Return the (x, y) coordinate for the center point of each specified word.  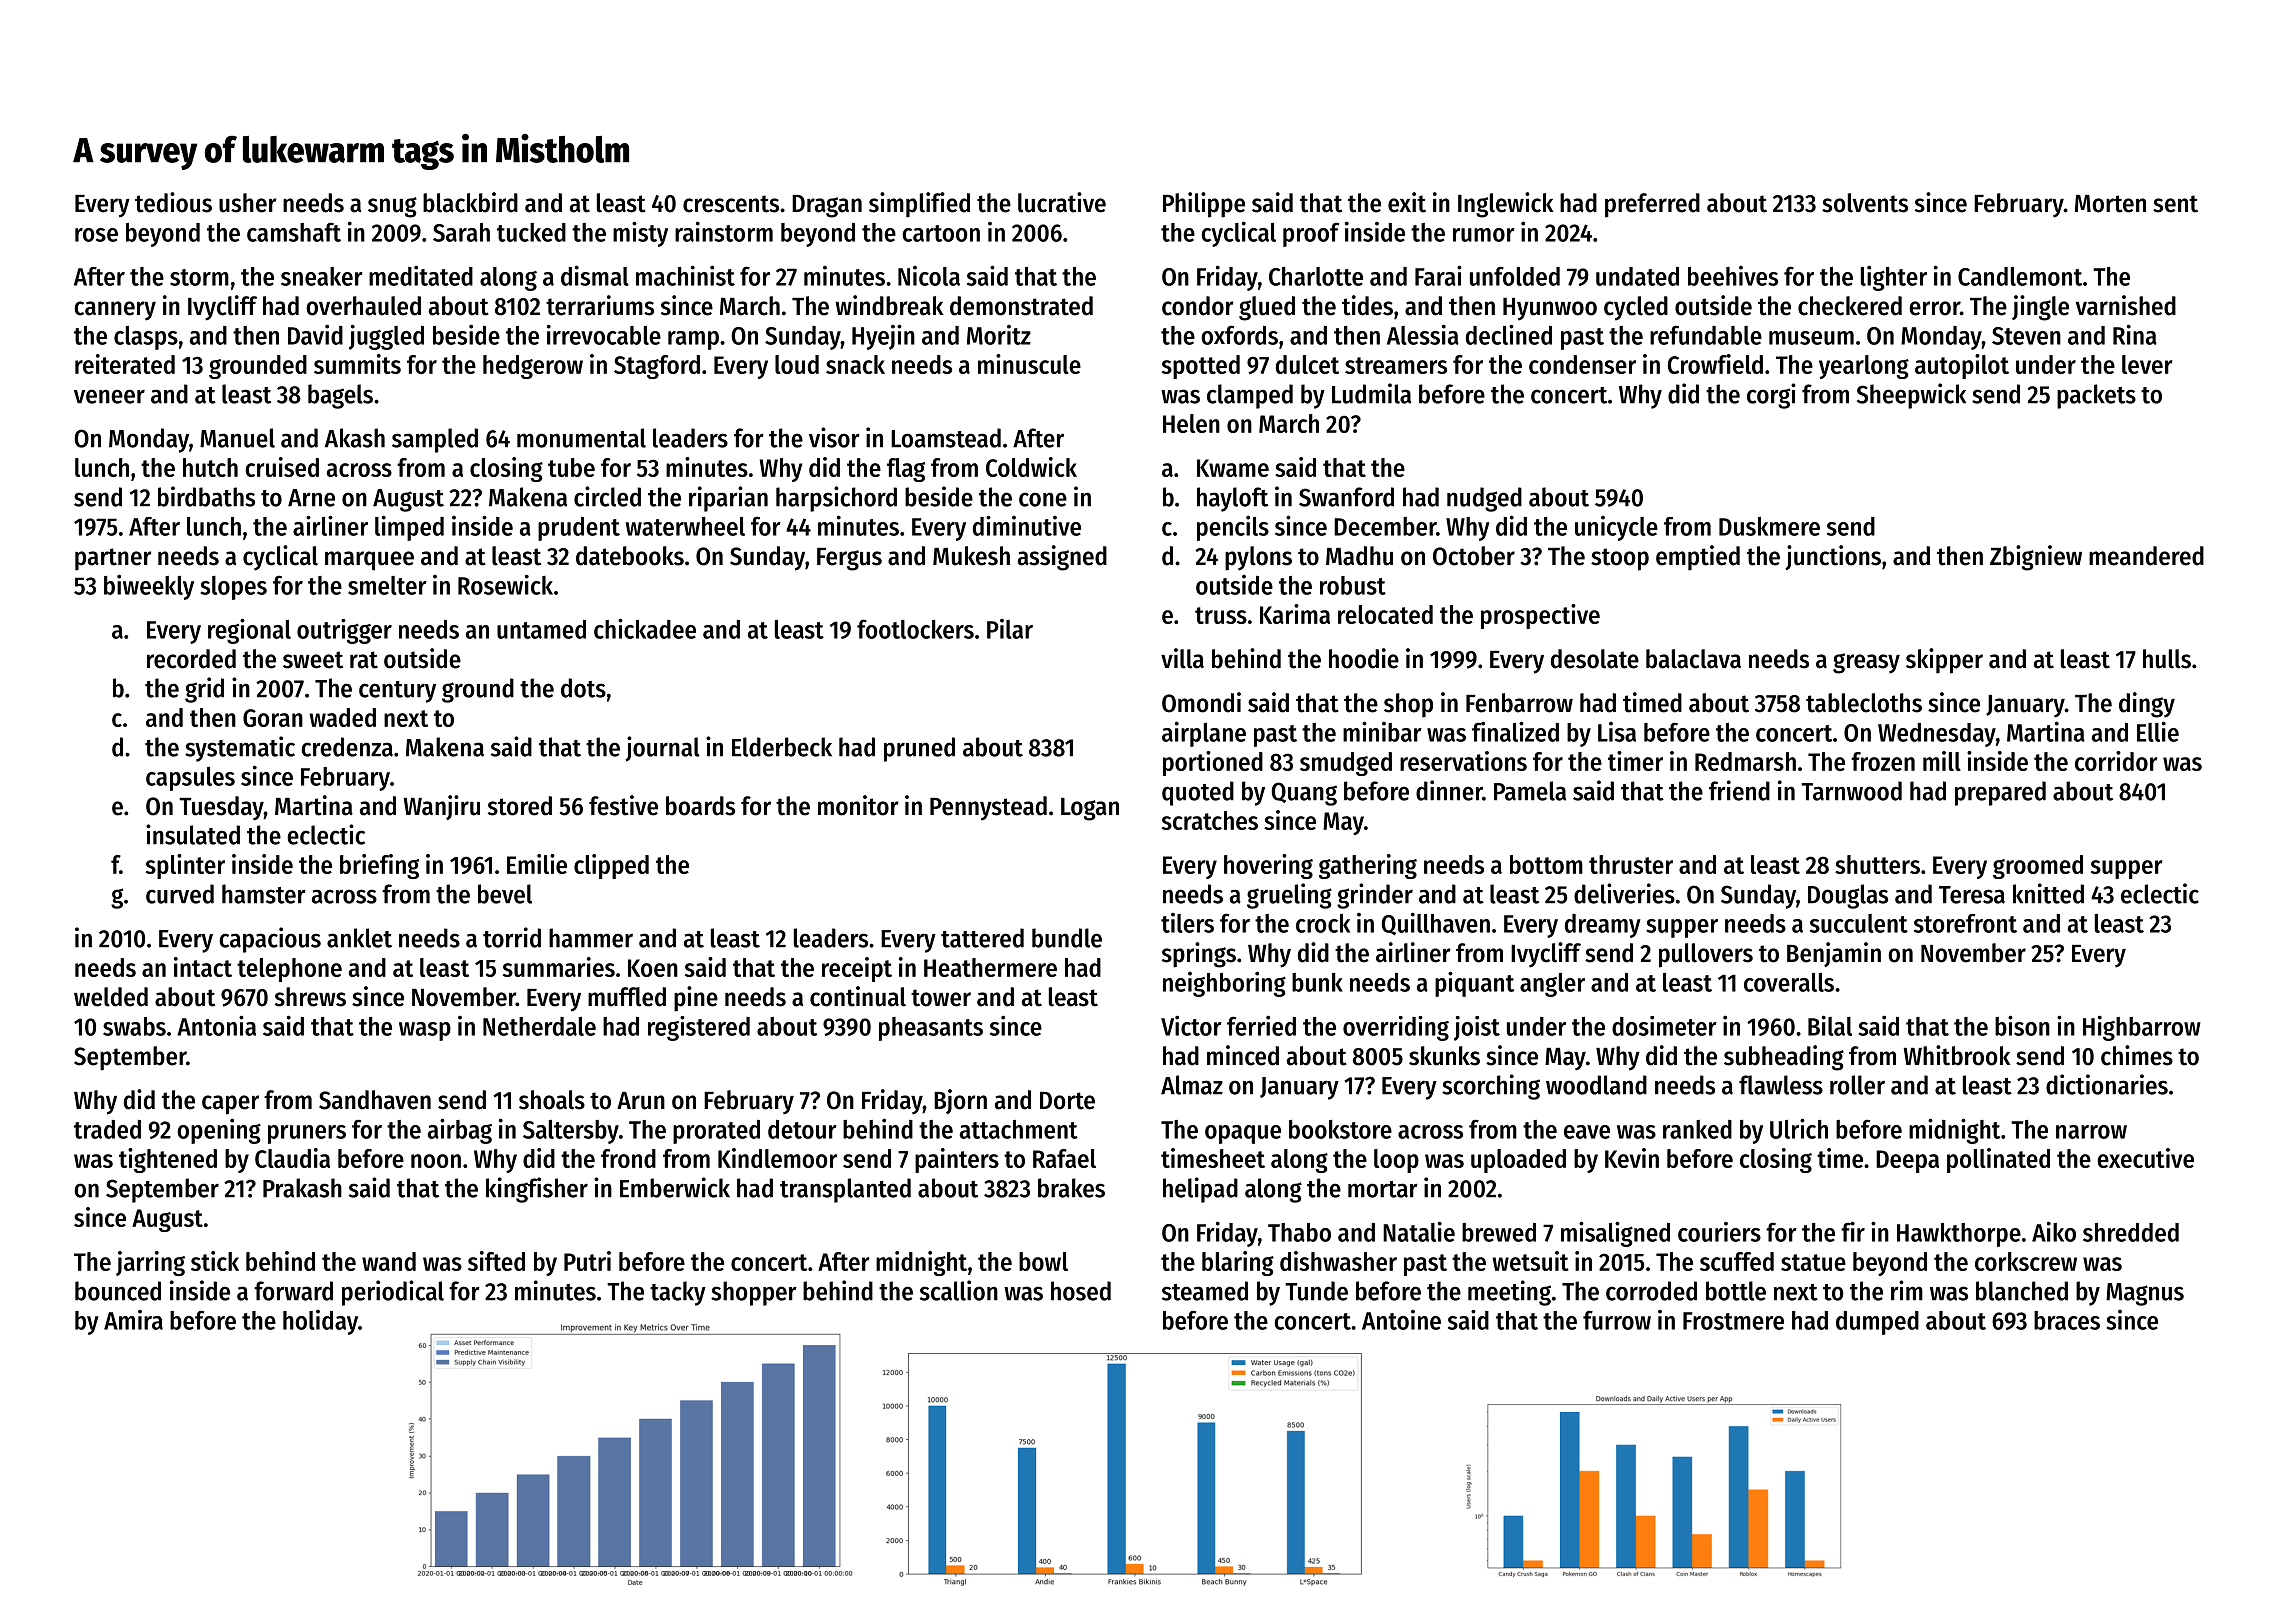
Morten (2110, 204)
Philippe (1204, 205)
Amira (133, 1320)
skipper (1944, 661)
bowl (1043, 1261)
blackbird (470, 202)
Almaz (1192, 1085)
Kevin (1632, 1158)
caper (230, 1105)
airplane (1204, 734)
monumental (581, 438)
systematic (240, 749)
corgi (1771, 396)
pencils (1233, 528)
